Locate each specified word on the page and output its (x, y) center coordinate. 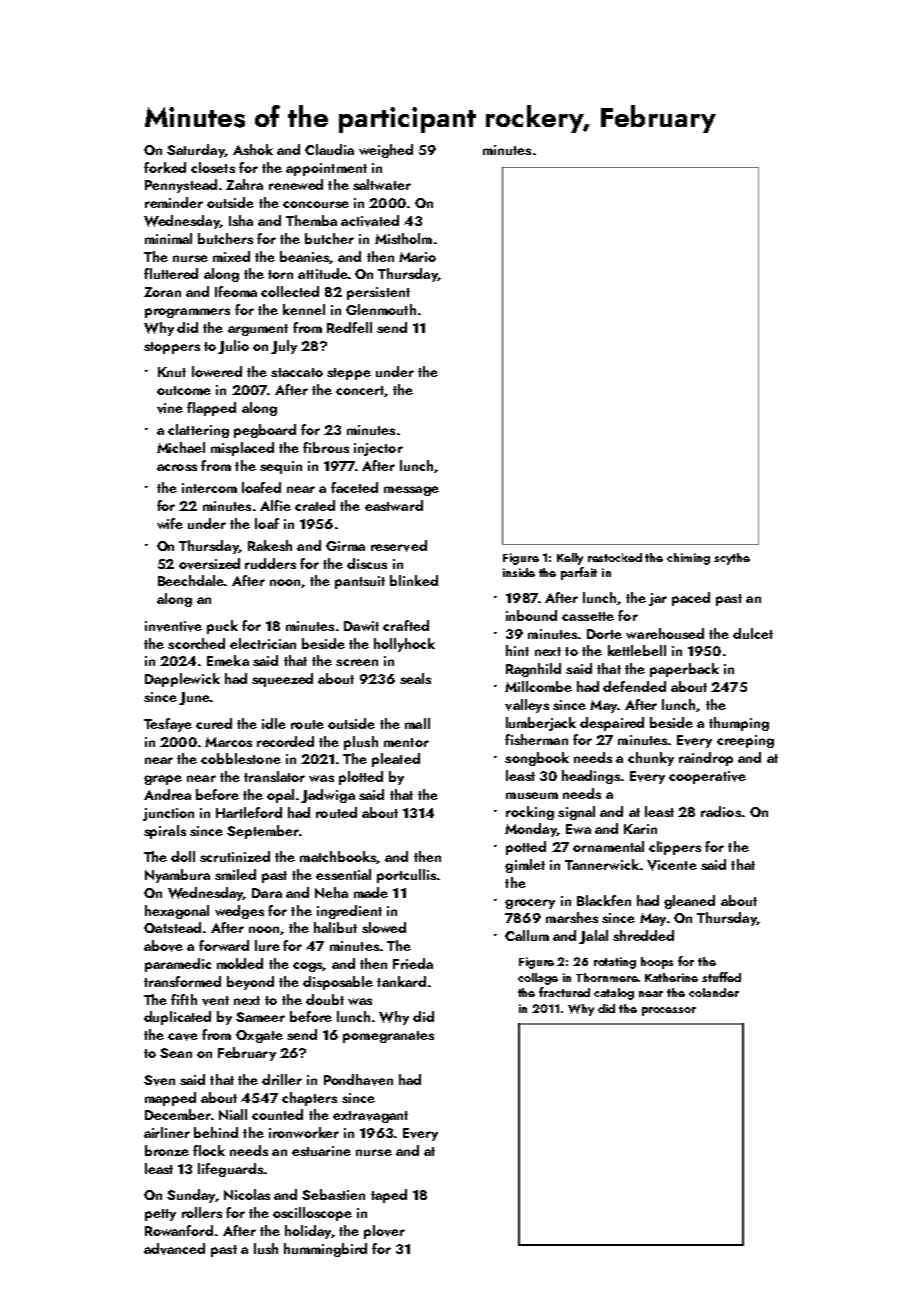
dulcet (753, 633)
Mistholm (403, 238)
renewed (296, 184)
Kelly (570, 559)
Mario (417, 257)
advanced (174, 1249)
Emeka (228, 660)
